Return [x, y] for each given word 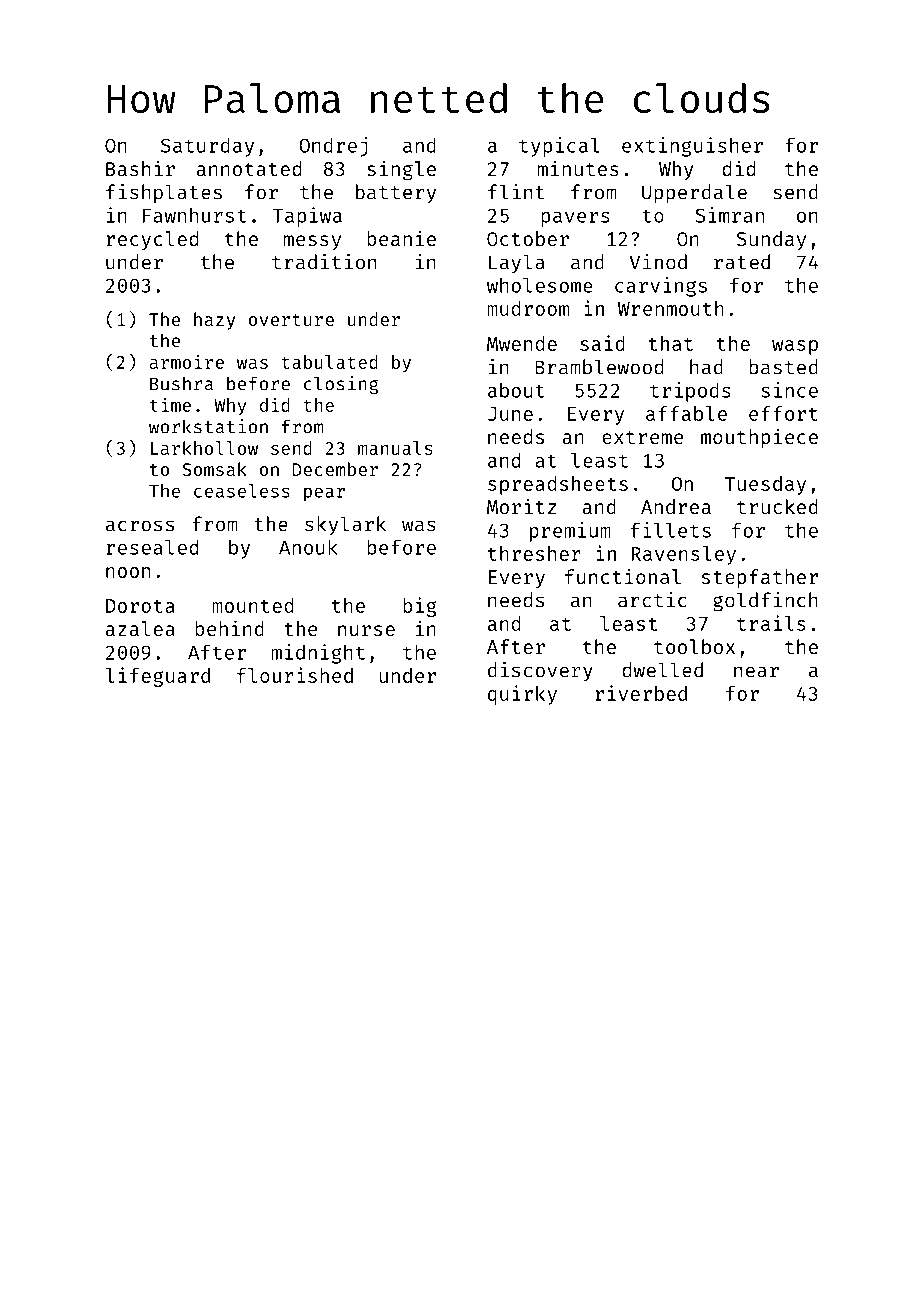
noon [128, 572]
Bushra [181, 383]
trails [771, 623]
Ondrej [333, 147]
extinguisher [692, 147]
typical [559, 147]
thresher [534, 553]
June [510, 414]
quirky [522, 695]
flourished [295, 675]
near [756, 672]
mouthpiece [759, 438]
